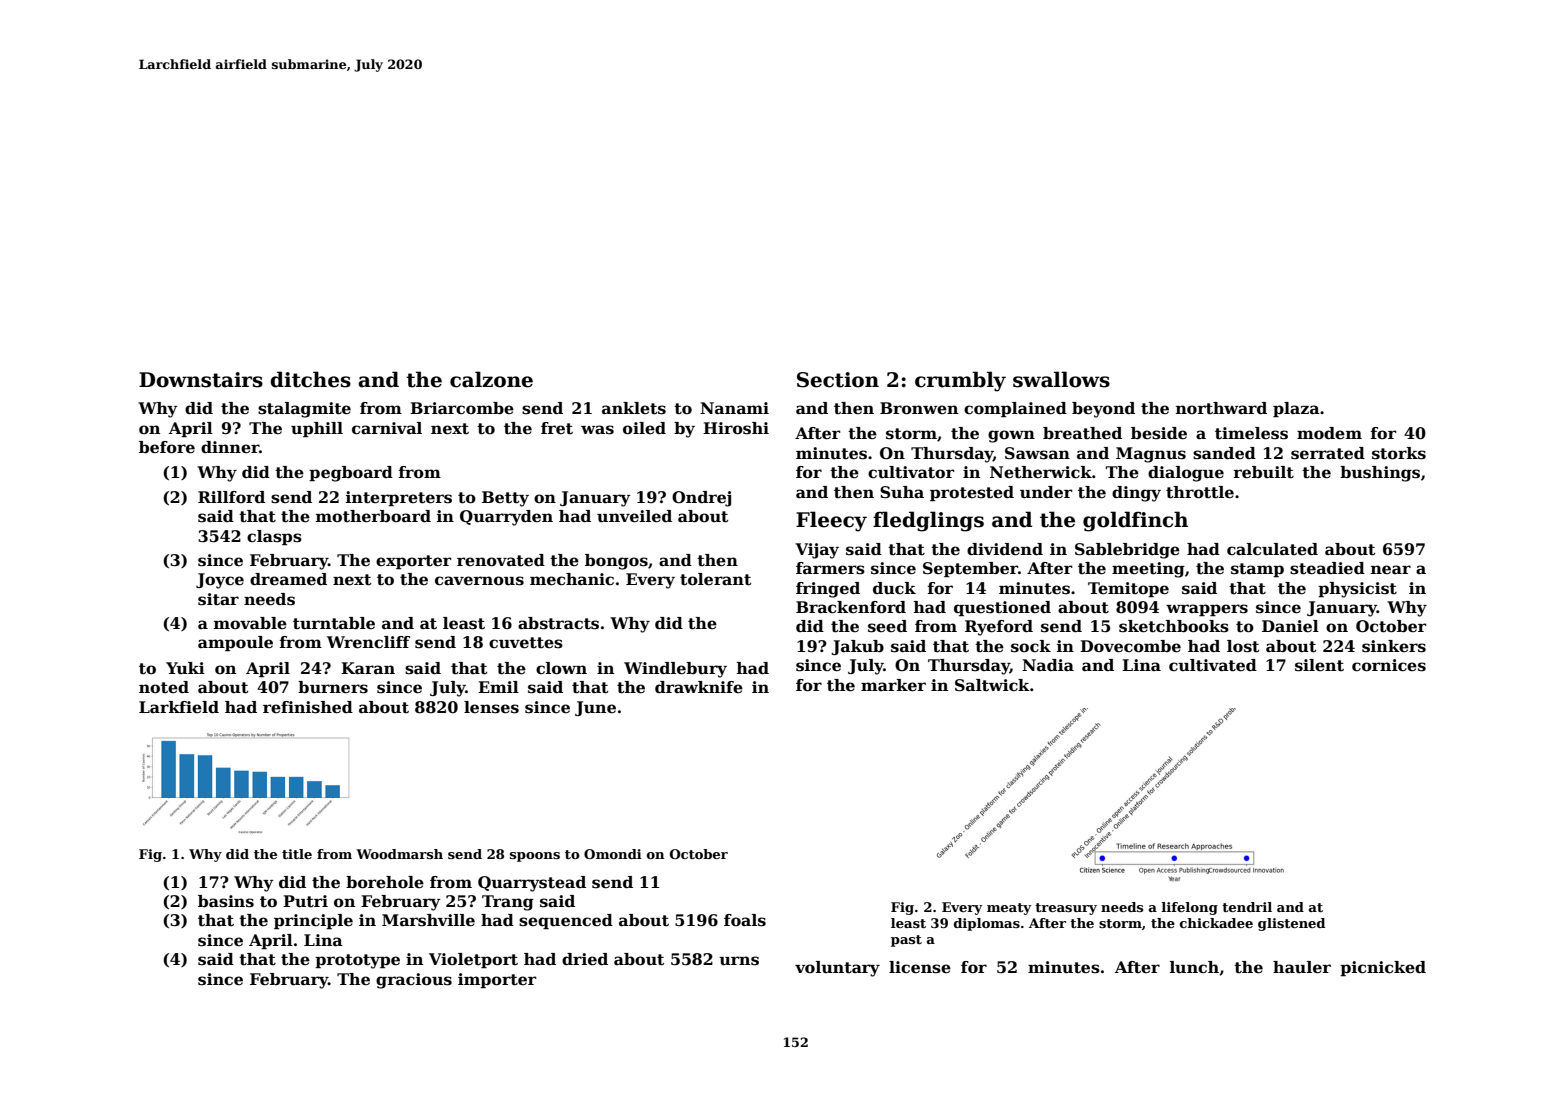 The width and height of the screenshot is (1565, 1107). I want to click on calculated, so click(1272, 549).
